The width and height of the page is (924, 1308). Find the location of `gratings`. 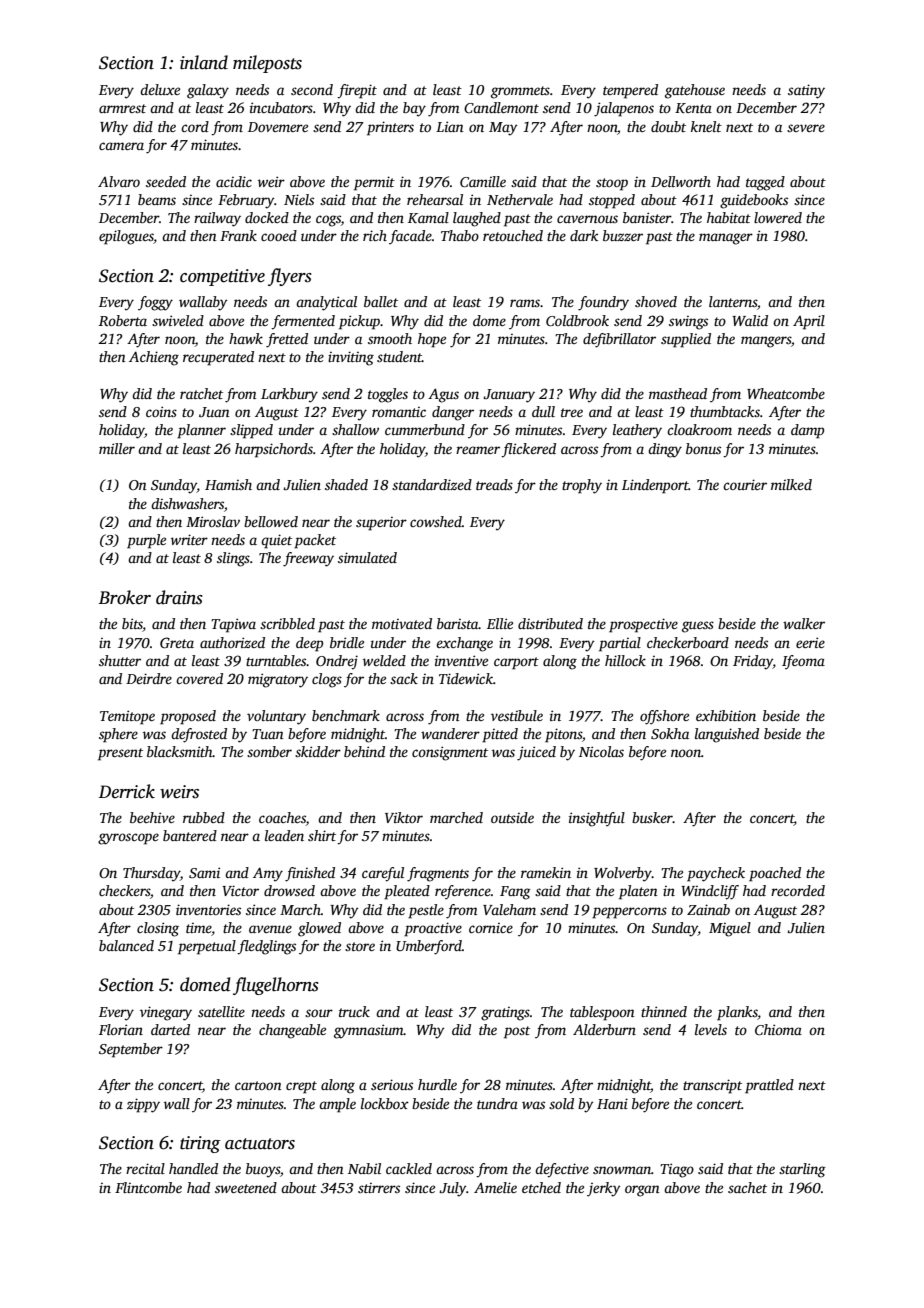

gratings is located at coordinates (505, 1014).
